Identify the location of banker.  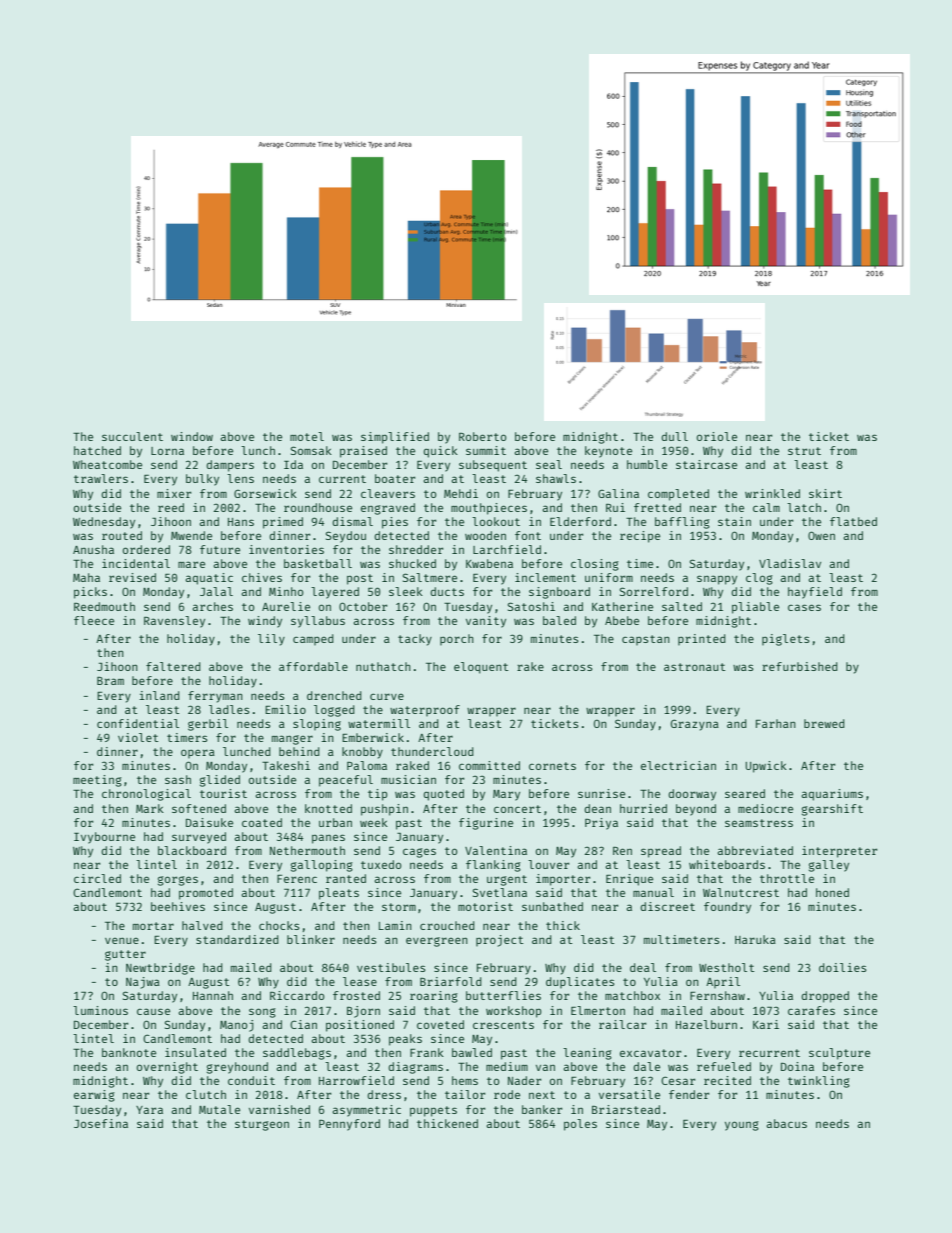
(542, 1109).
